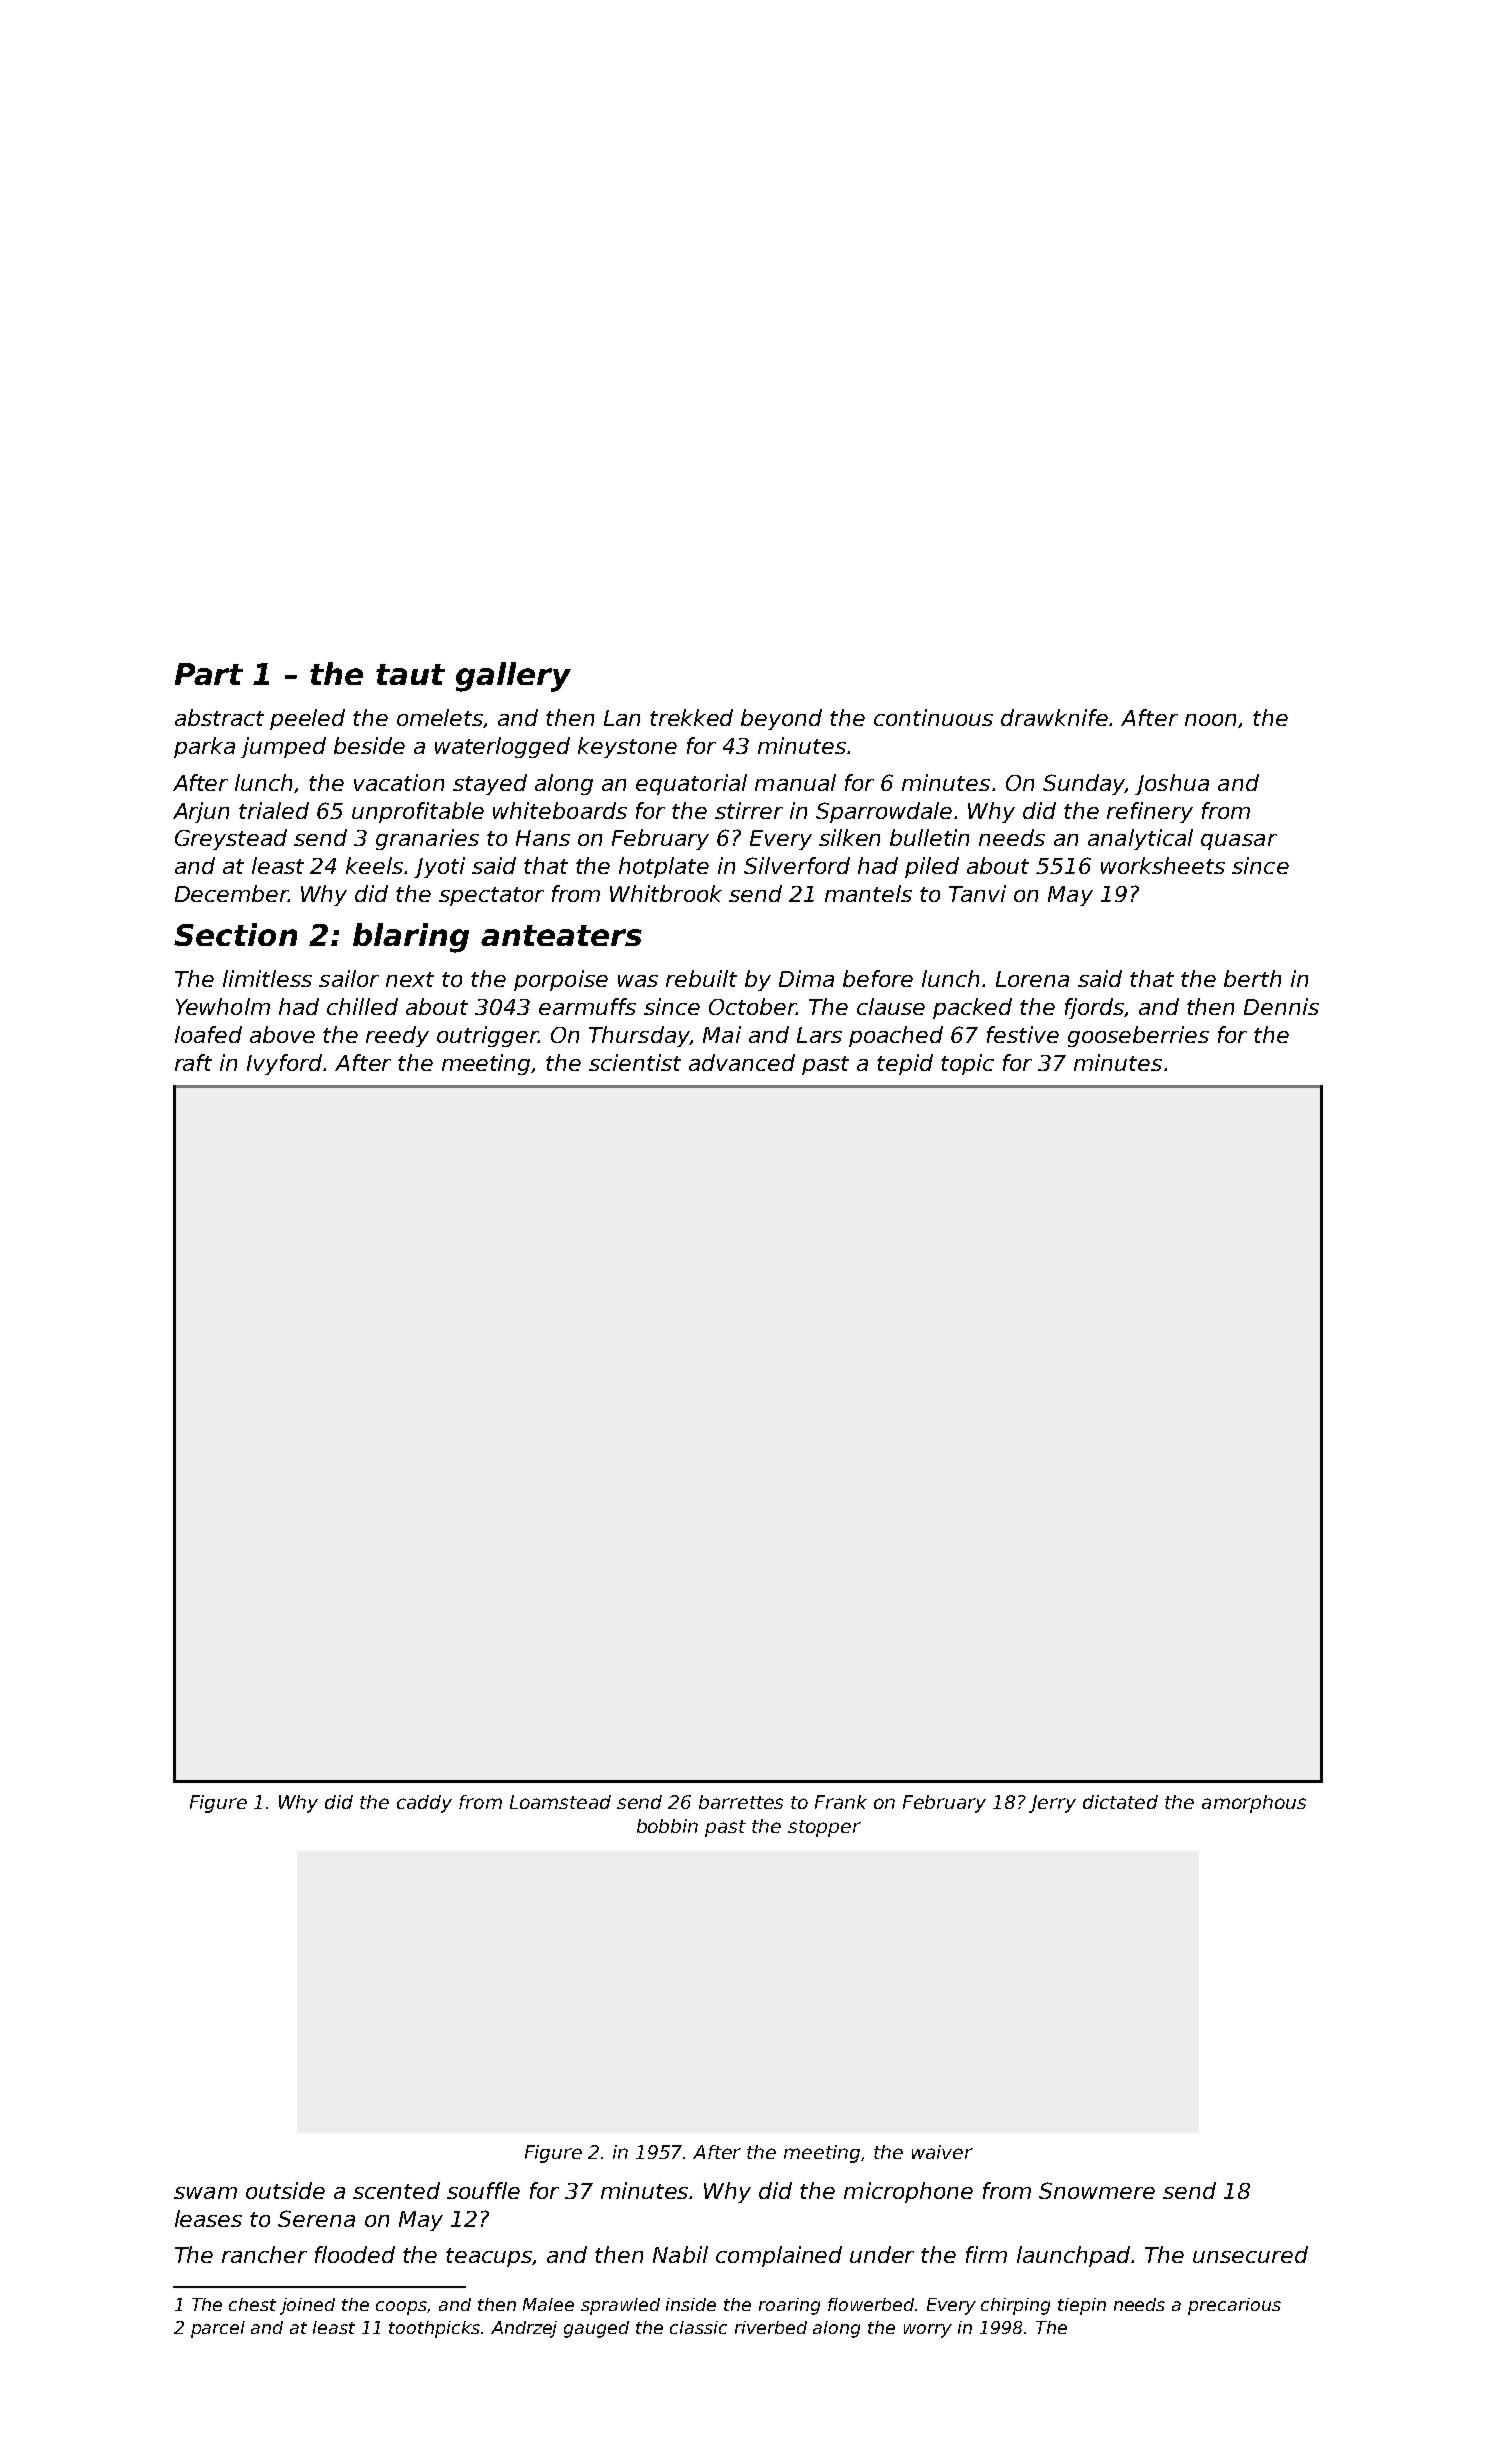 This page has width=1496, height=2464. What do you see at coordinates (560, 1802) in the page?
I see `Loamstead` at bounding box center [560, 1802].
